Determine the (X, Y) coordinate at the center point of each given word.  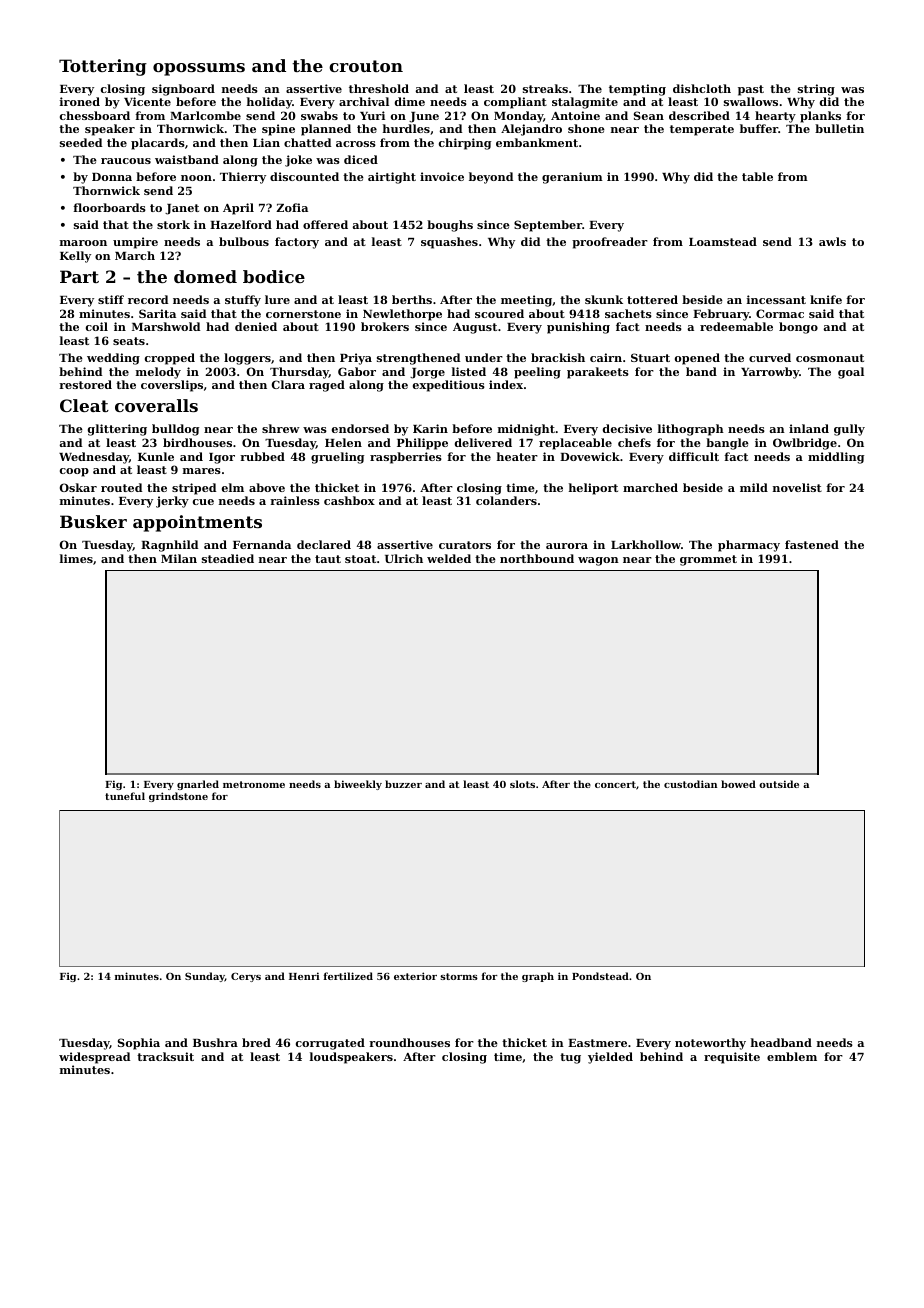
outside (779, 784)
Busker (93, 521)
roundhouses (409, 1042)
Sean (649, 115)
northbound (537, 558)
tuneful (125, 796)
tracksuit (165, 1056)
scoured (499, 313)
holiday (269, 103)
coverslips (172, 386)
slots (522, 784)
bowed (738, 784)
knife (826, 299)
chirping (465, 144)
